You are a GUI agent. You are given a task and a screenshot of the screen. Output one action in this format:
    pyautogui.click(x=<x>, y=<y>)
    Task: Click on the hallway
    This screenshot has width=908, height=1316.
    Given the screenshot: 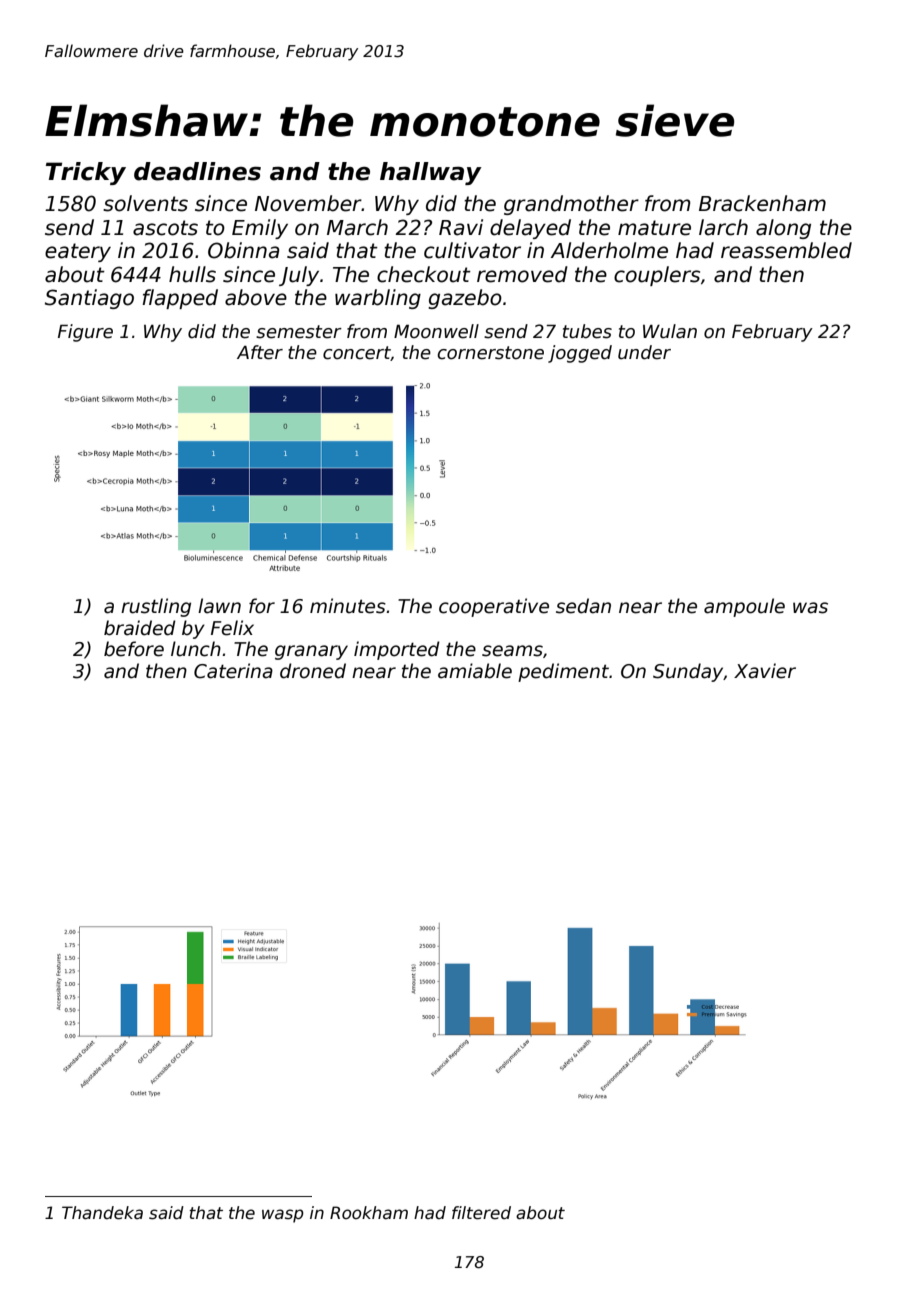 What is the action you would take?
    pyautogui.click(x=431, y=173)
